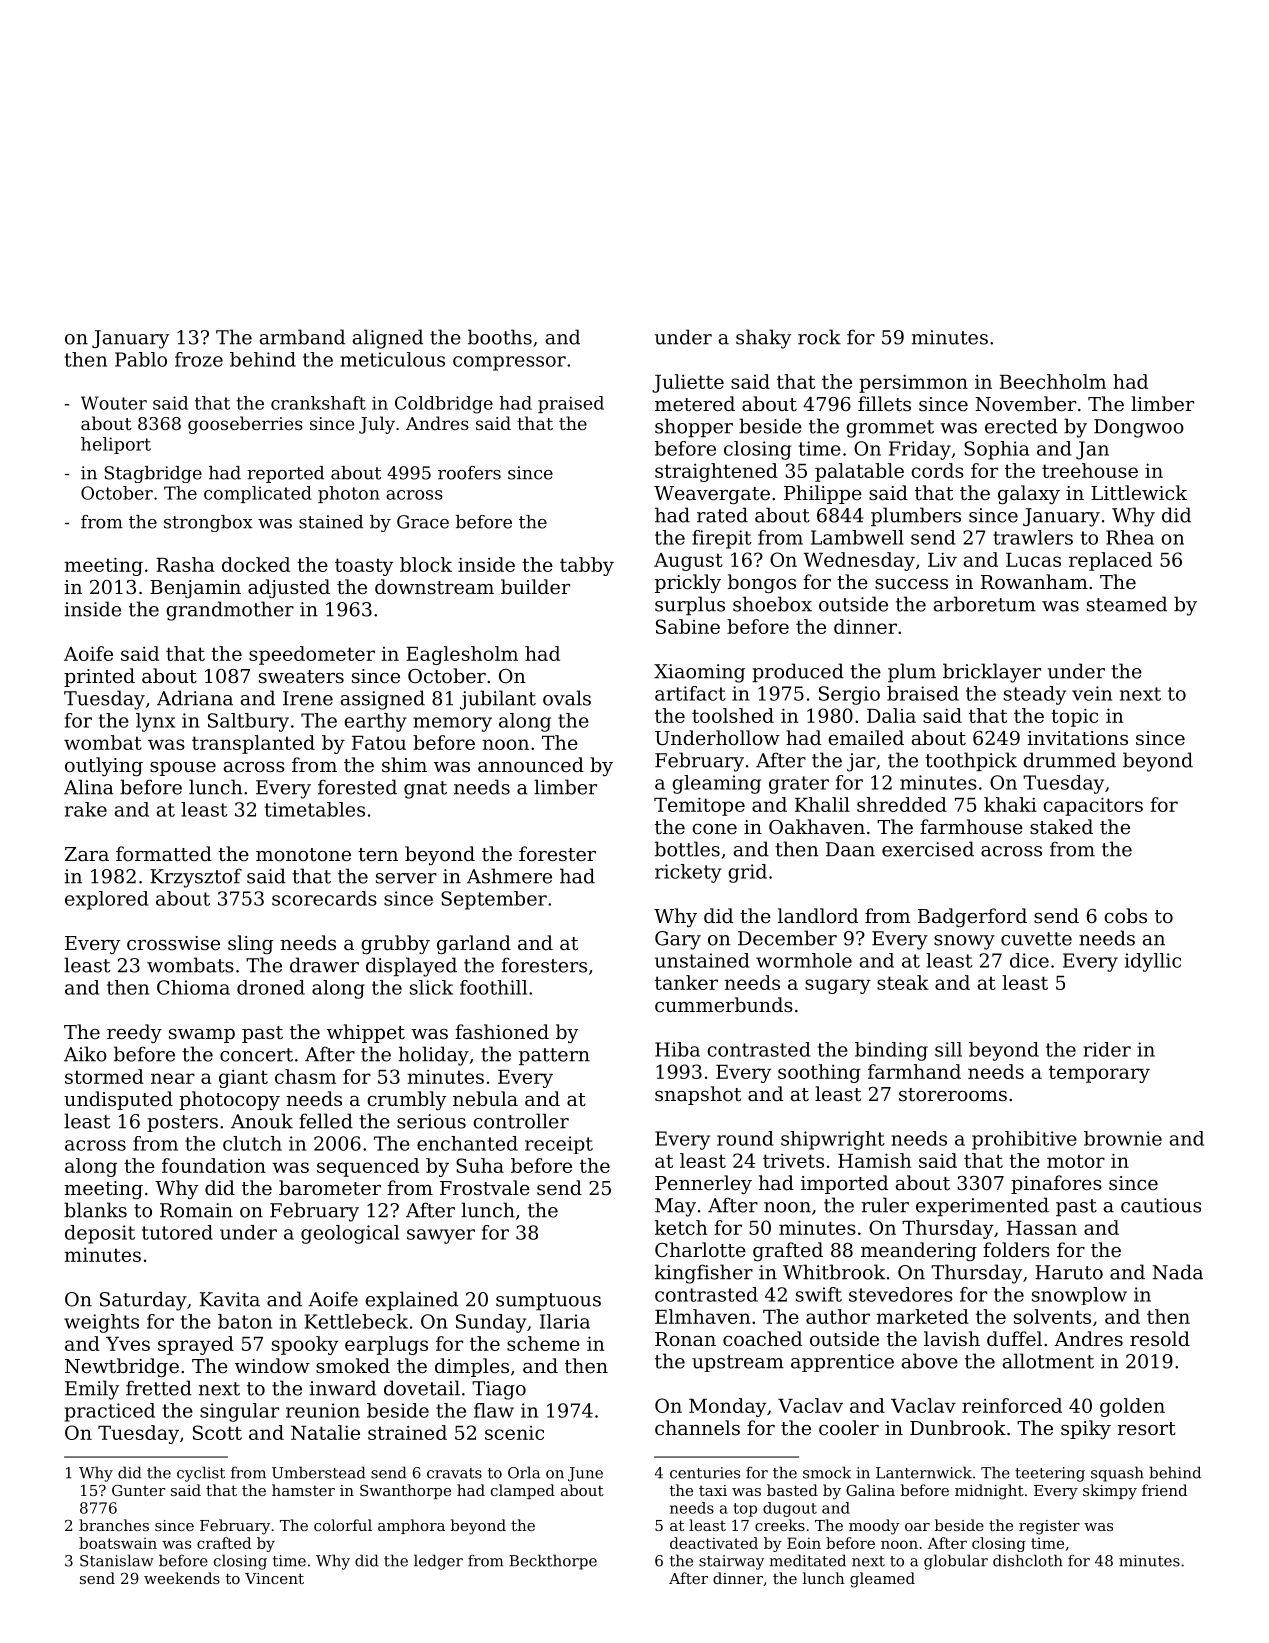 The width and height of the screenshot is (1269, 1643). I want to click on lavish, so click(952, 1338).
